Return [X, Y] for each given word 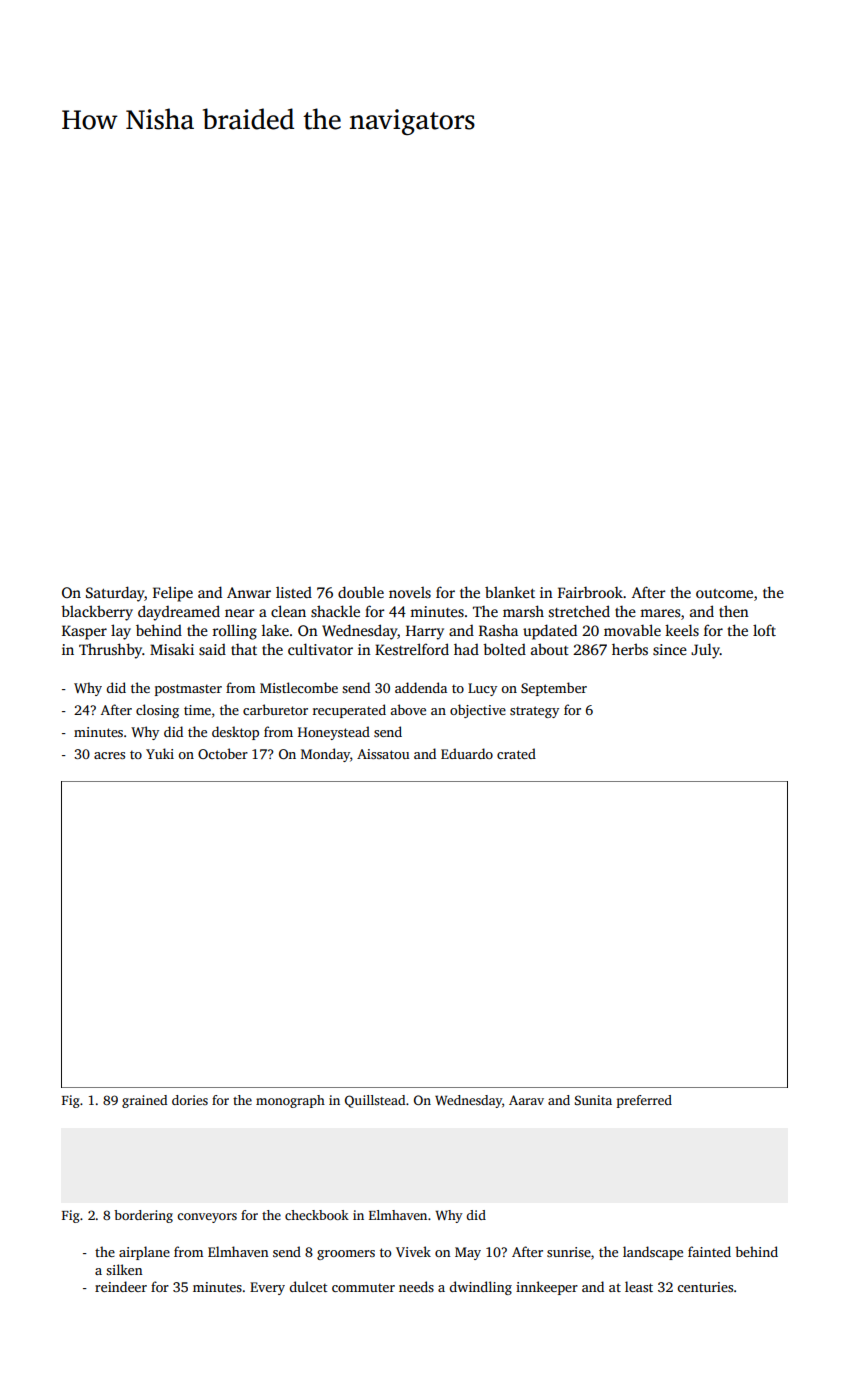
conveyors [207, 1218]
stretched [579, 611]
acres [109, 755]
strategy [534, 712]
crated [516, 753]
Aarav [526, 1100]
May [468, 1253]
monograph [290, 1101]
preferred [644, 1101]
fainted [709, 1251]
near [239, 613]
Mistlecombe [299, 687]
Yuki [160, 753]
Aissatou [383, 754]
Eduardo [467, 753]
